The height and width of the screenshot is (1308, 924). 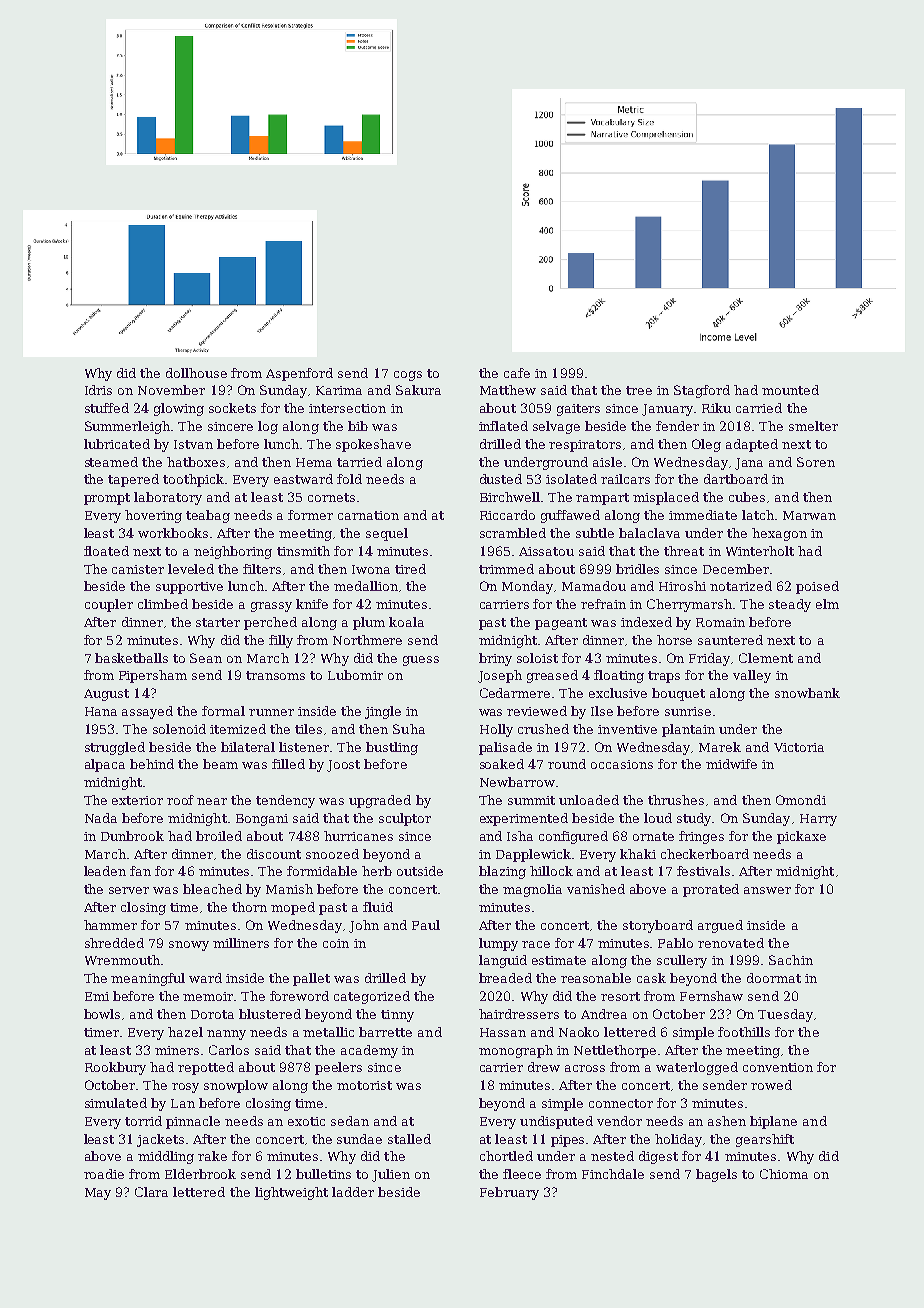 I want to click on cafe, so click(x=517, y=373).
